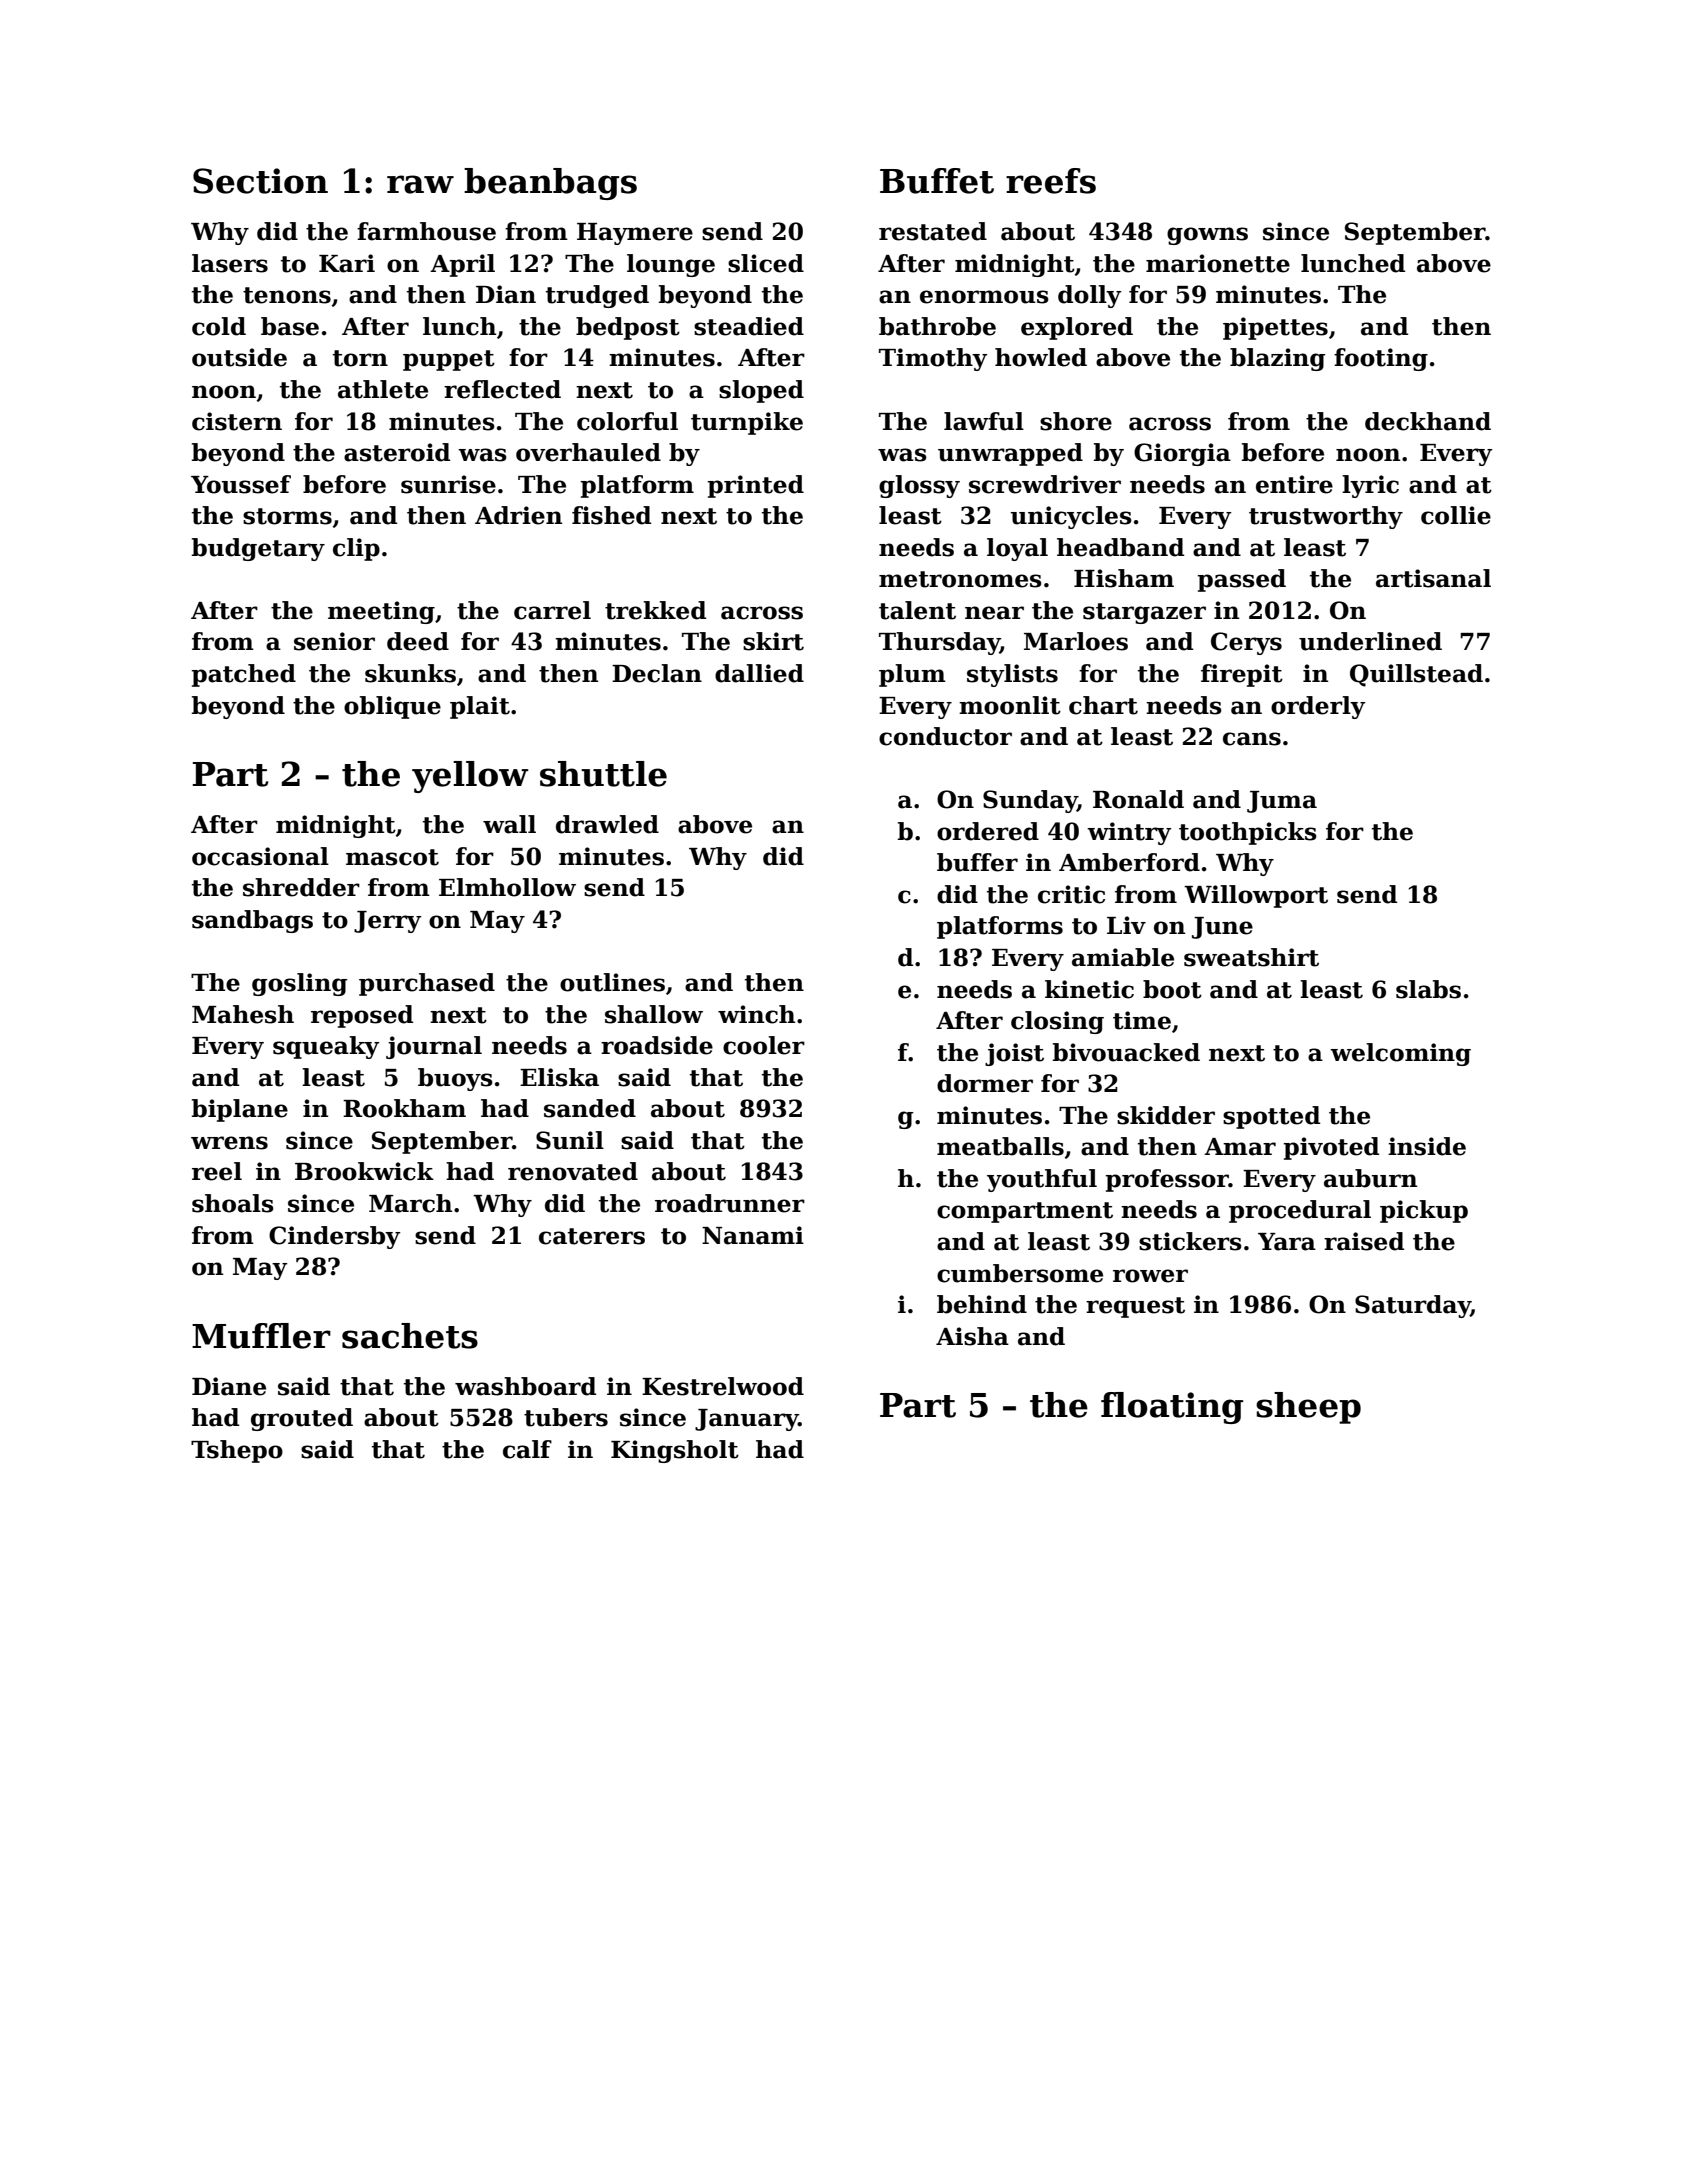 Image resolution: width=1683 pixels, height=2178 pixels. Describe the element at coordinates (237, 1451) in the document. I see `Tshepo` at that location.
